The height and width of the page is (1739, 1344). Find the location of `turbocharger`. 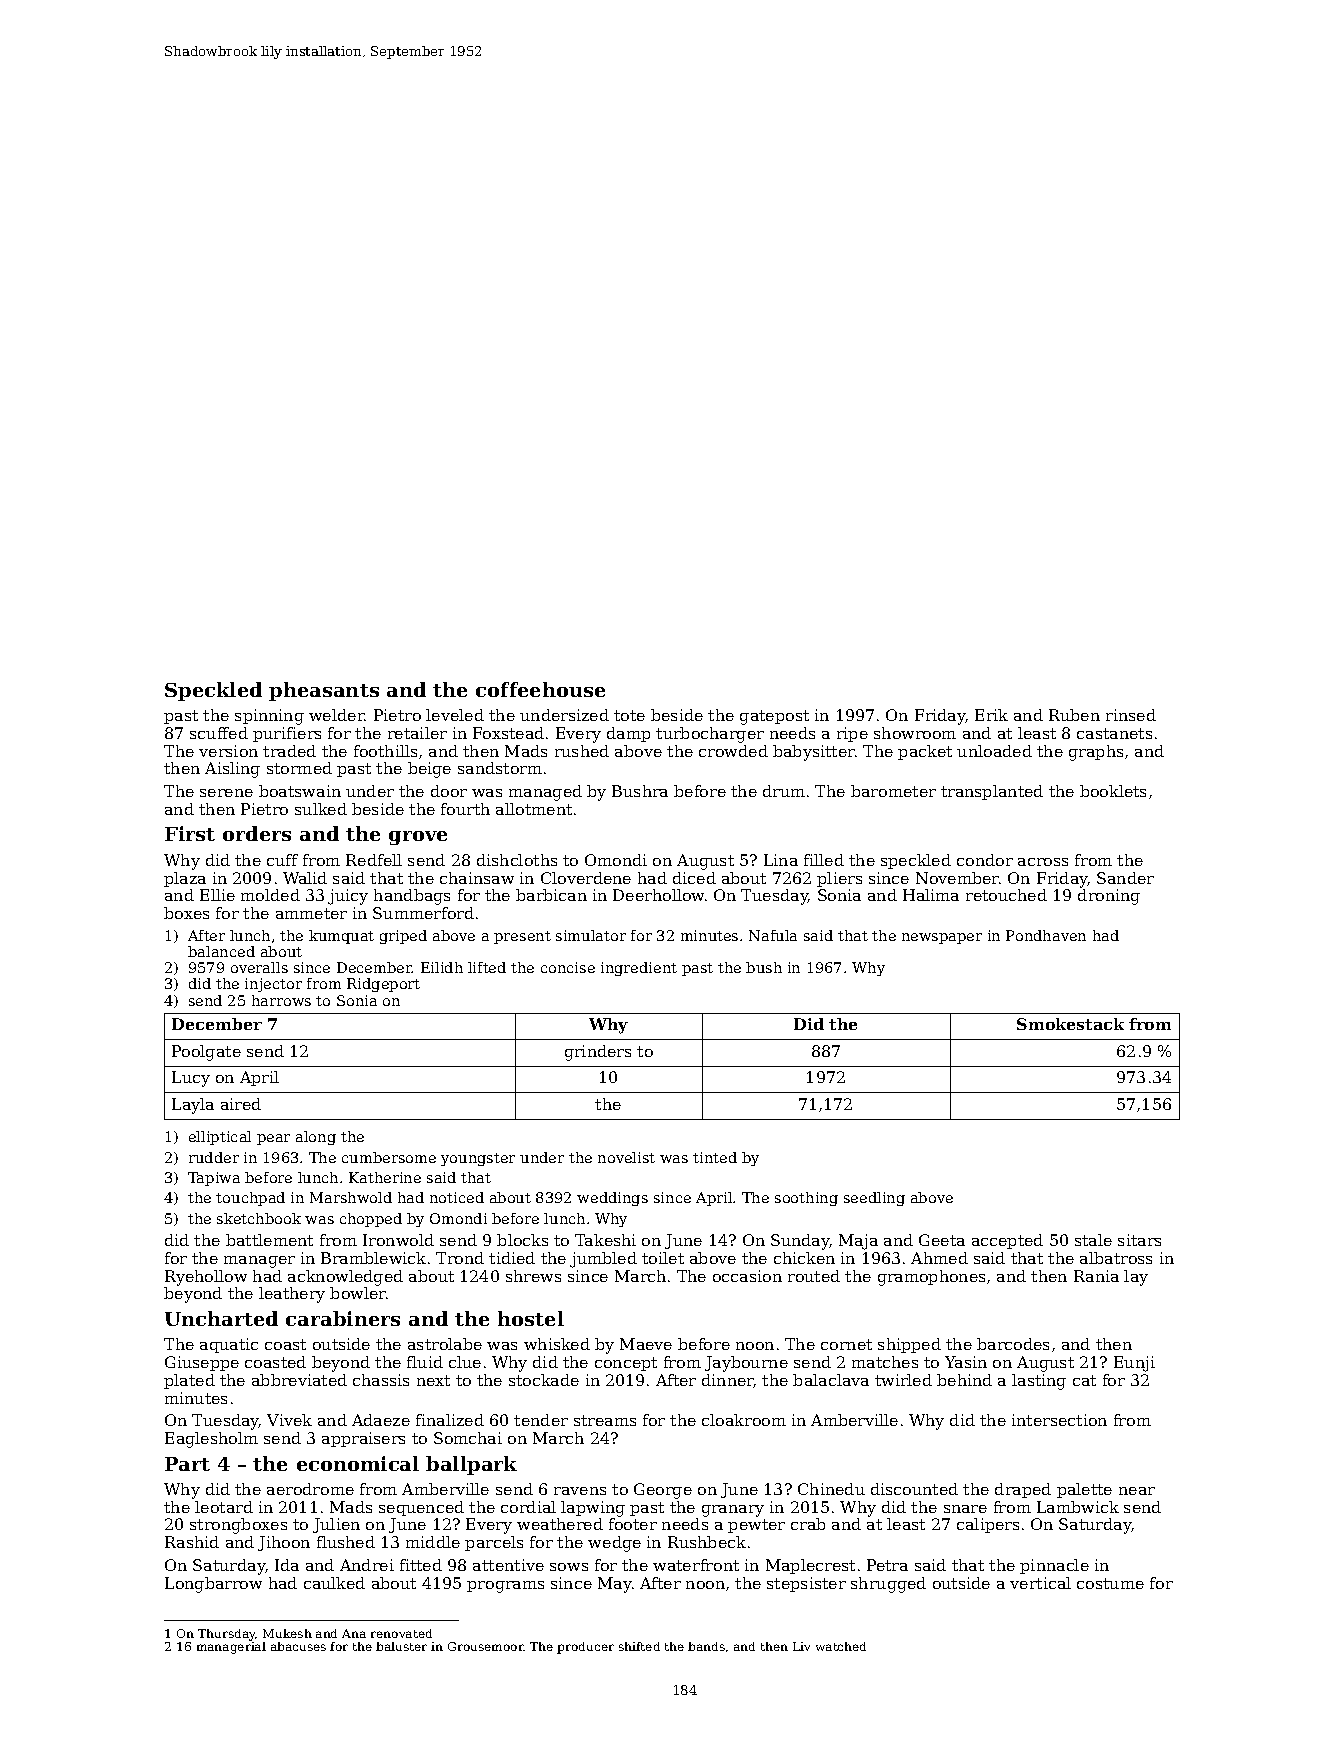

turbocharger is located at coordinates (710, 735).
